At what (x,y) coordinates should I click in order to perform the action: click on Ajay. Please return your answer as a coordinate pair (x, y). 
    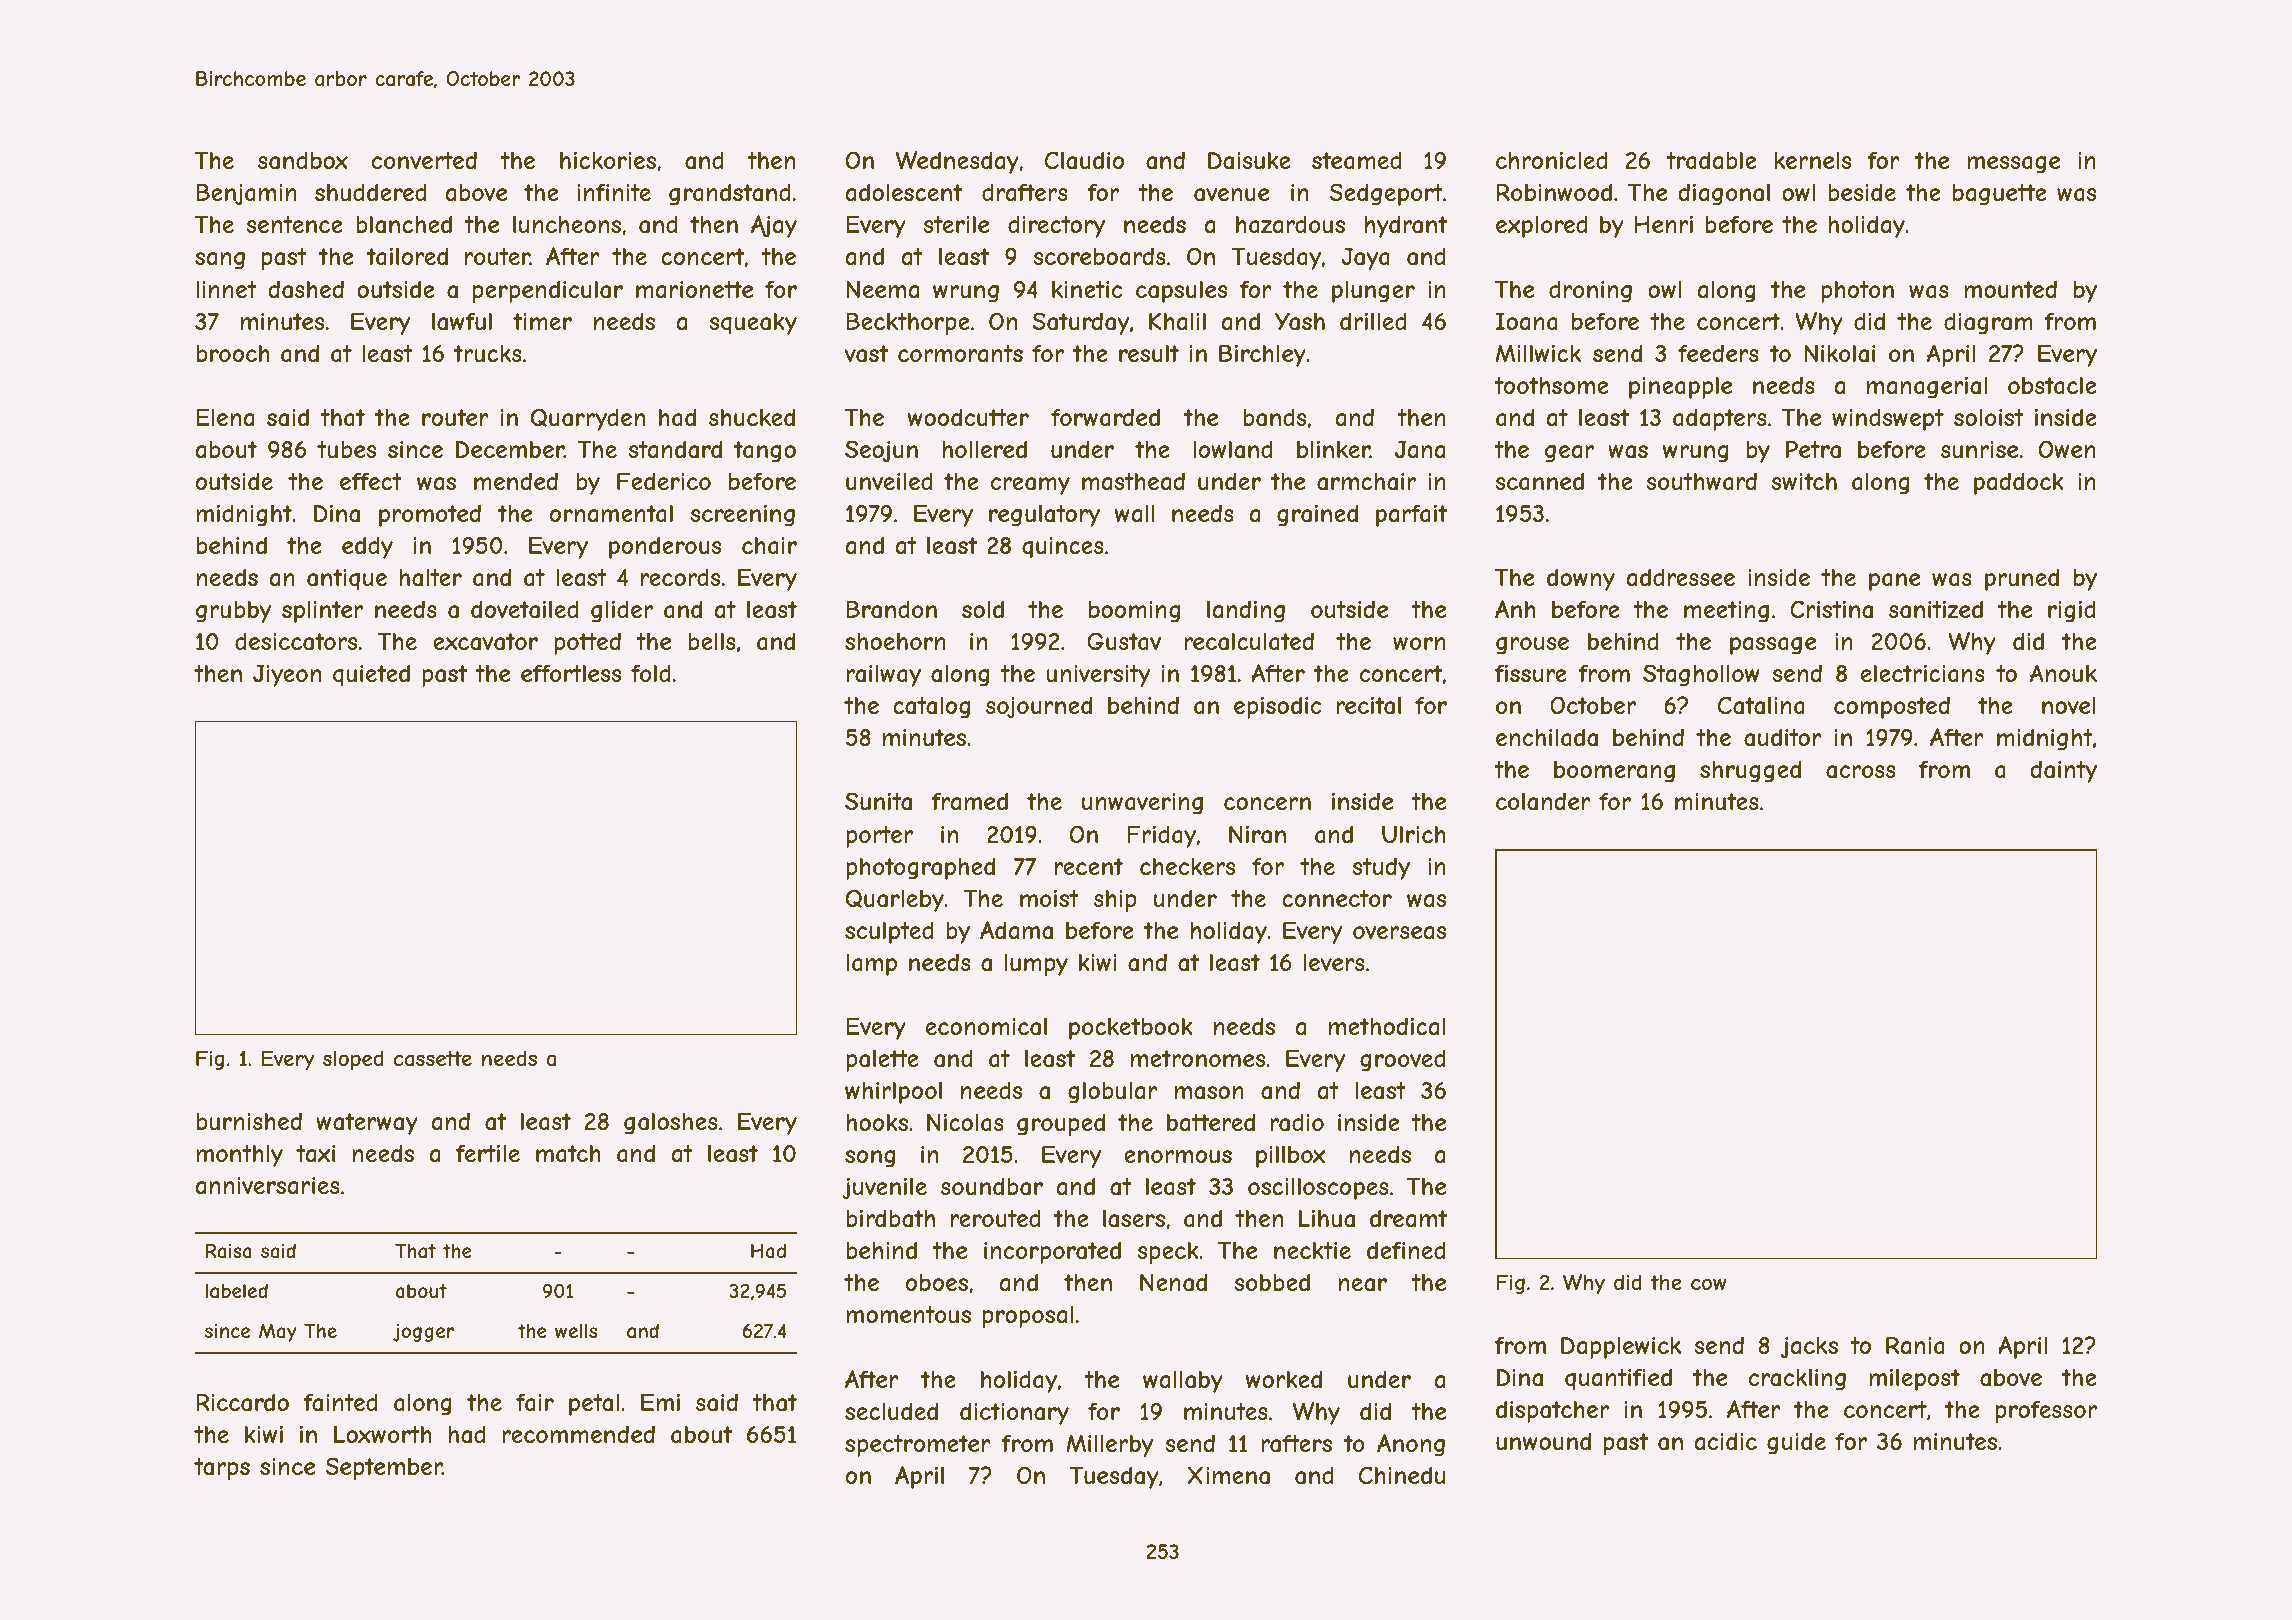
    Looking at the image, I should click on (774, 226).
